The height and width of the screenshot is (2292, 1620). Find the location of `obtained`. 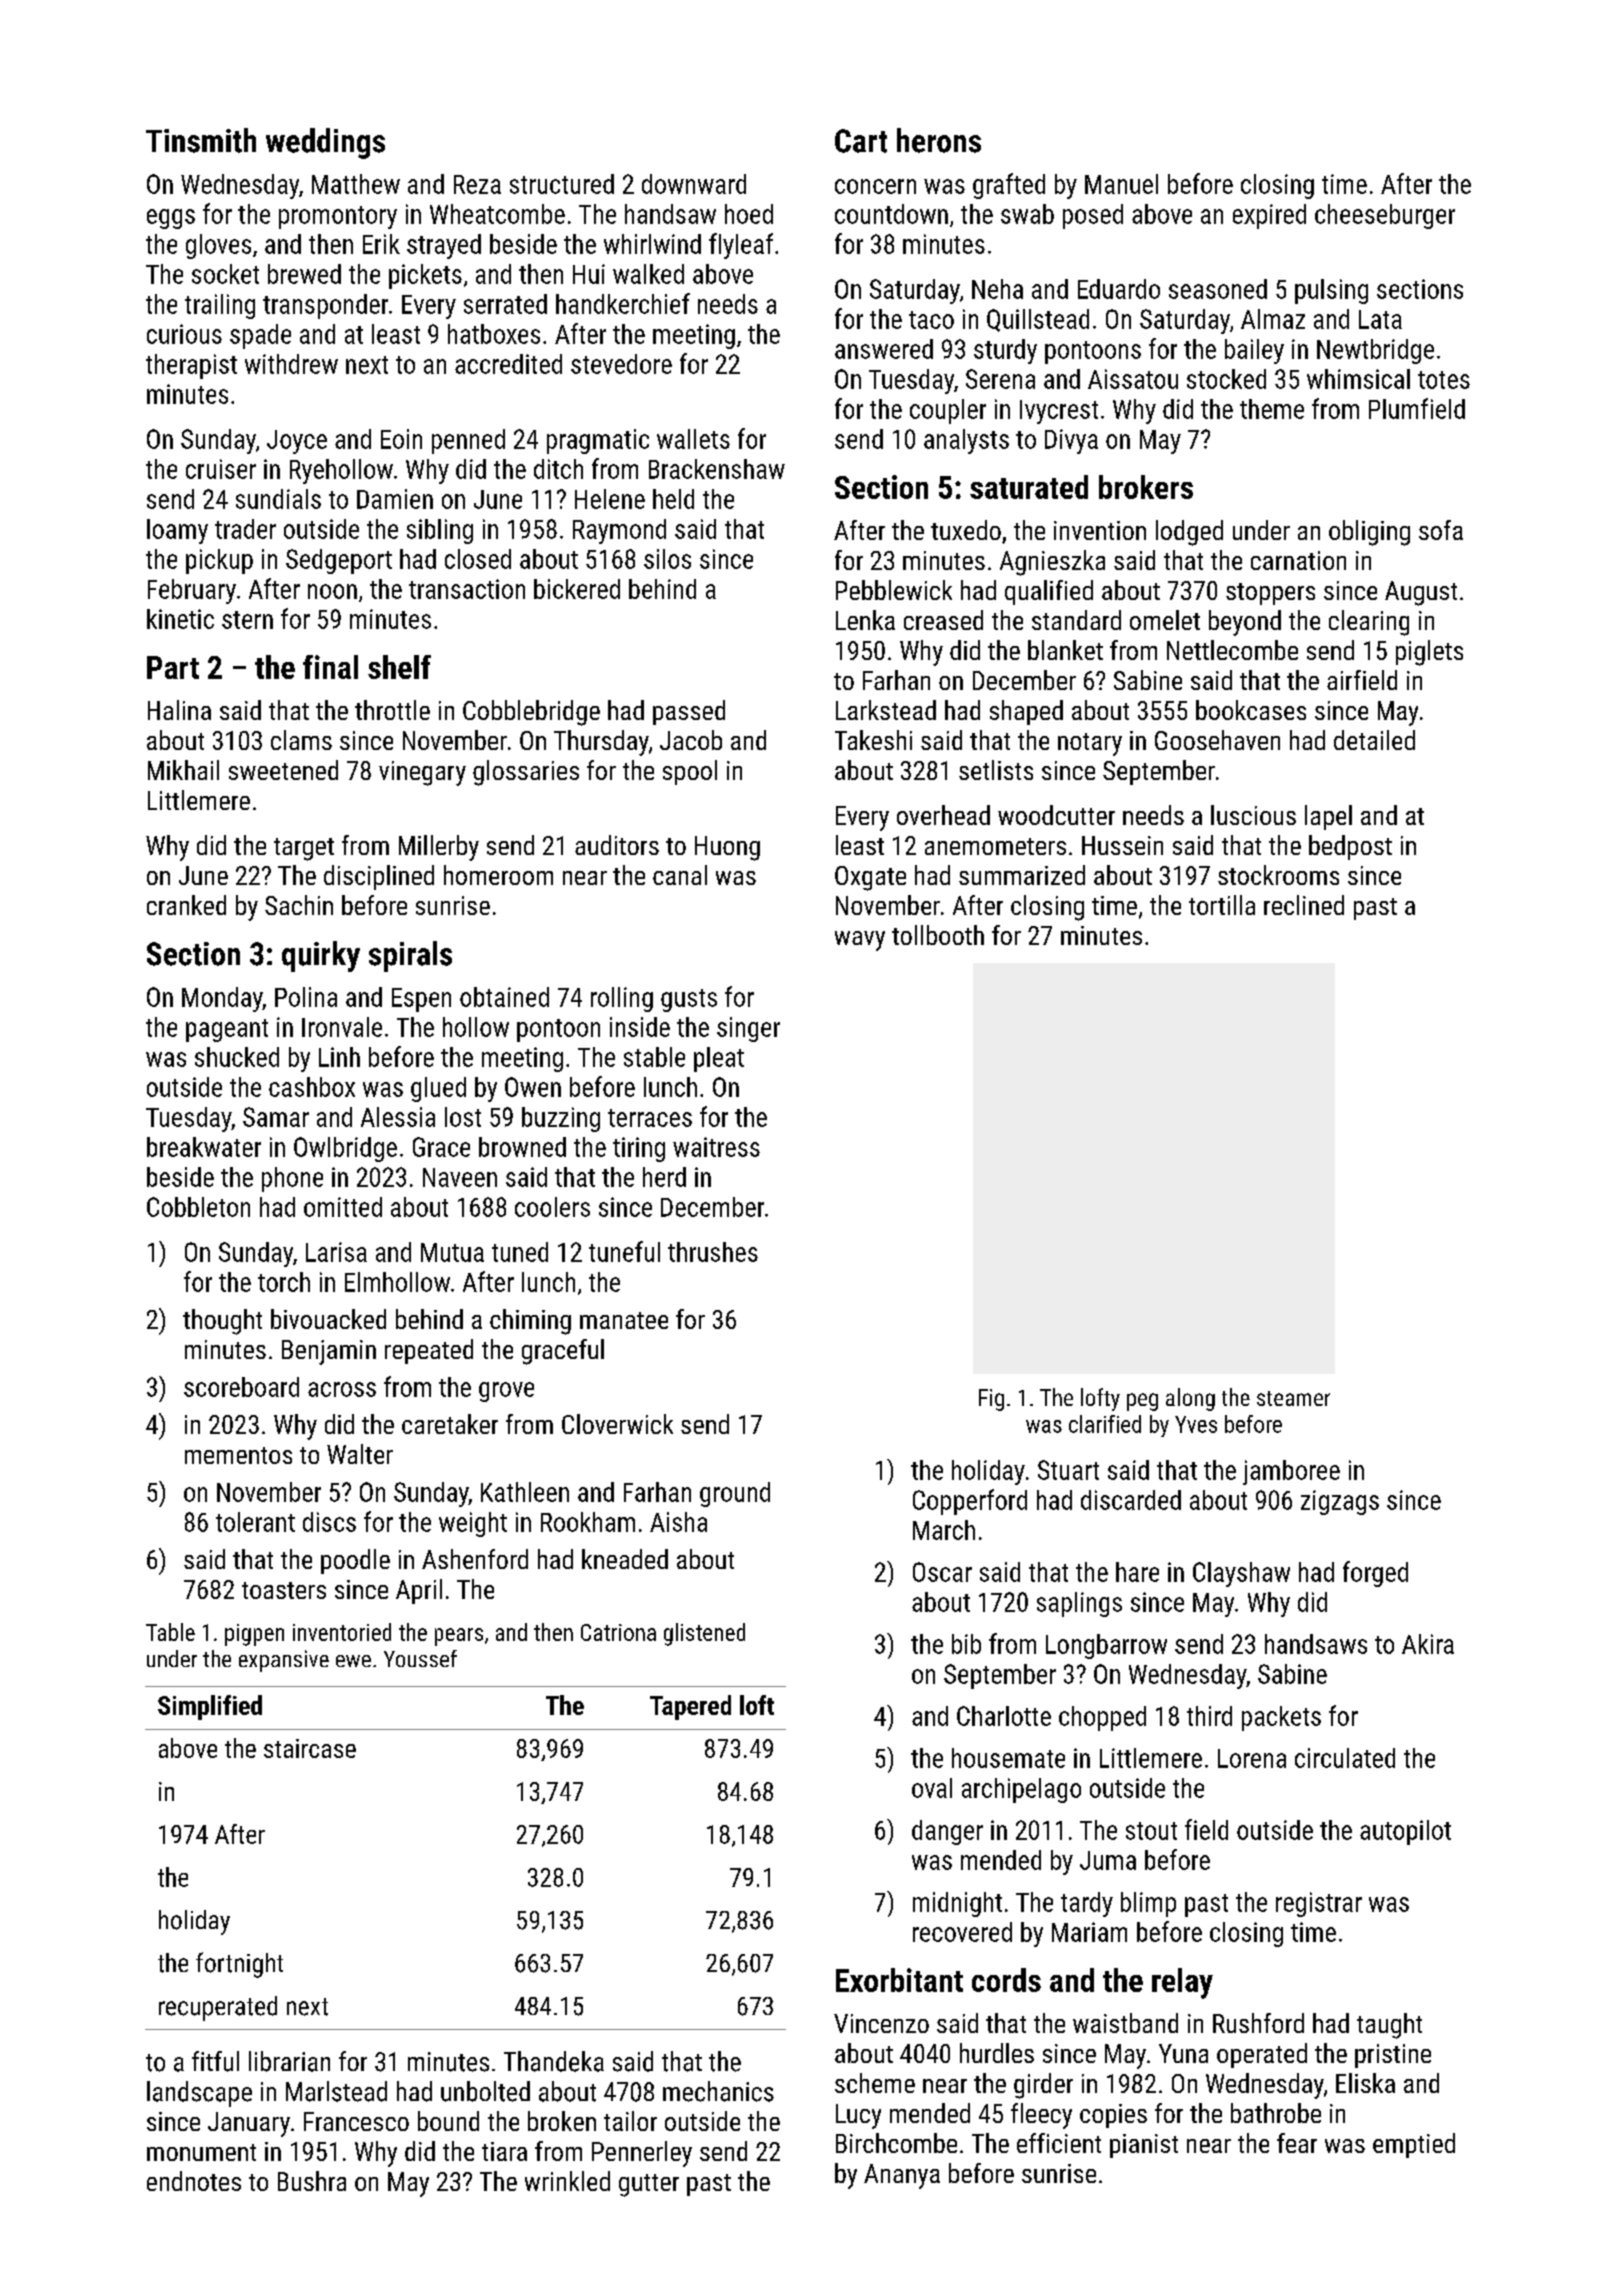

obtained is located at coordinates (504, 997).
